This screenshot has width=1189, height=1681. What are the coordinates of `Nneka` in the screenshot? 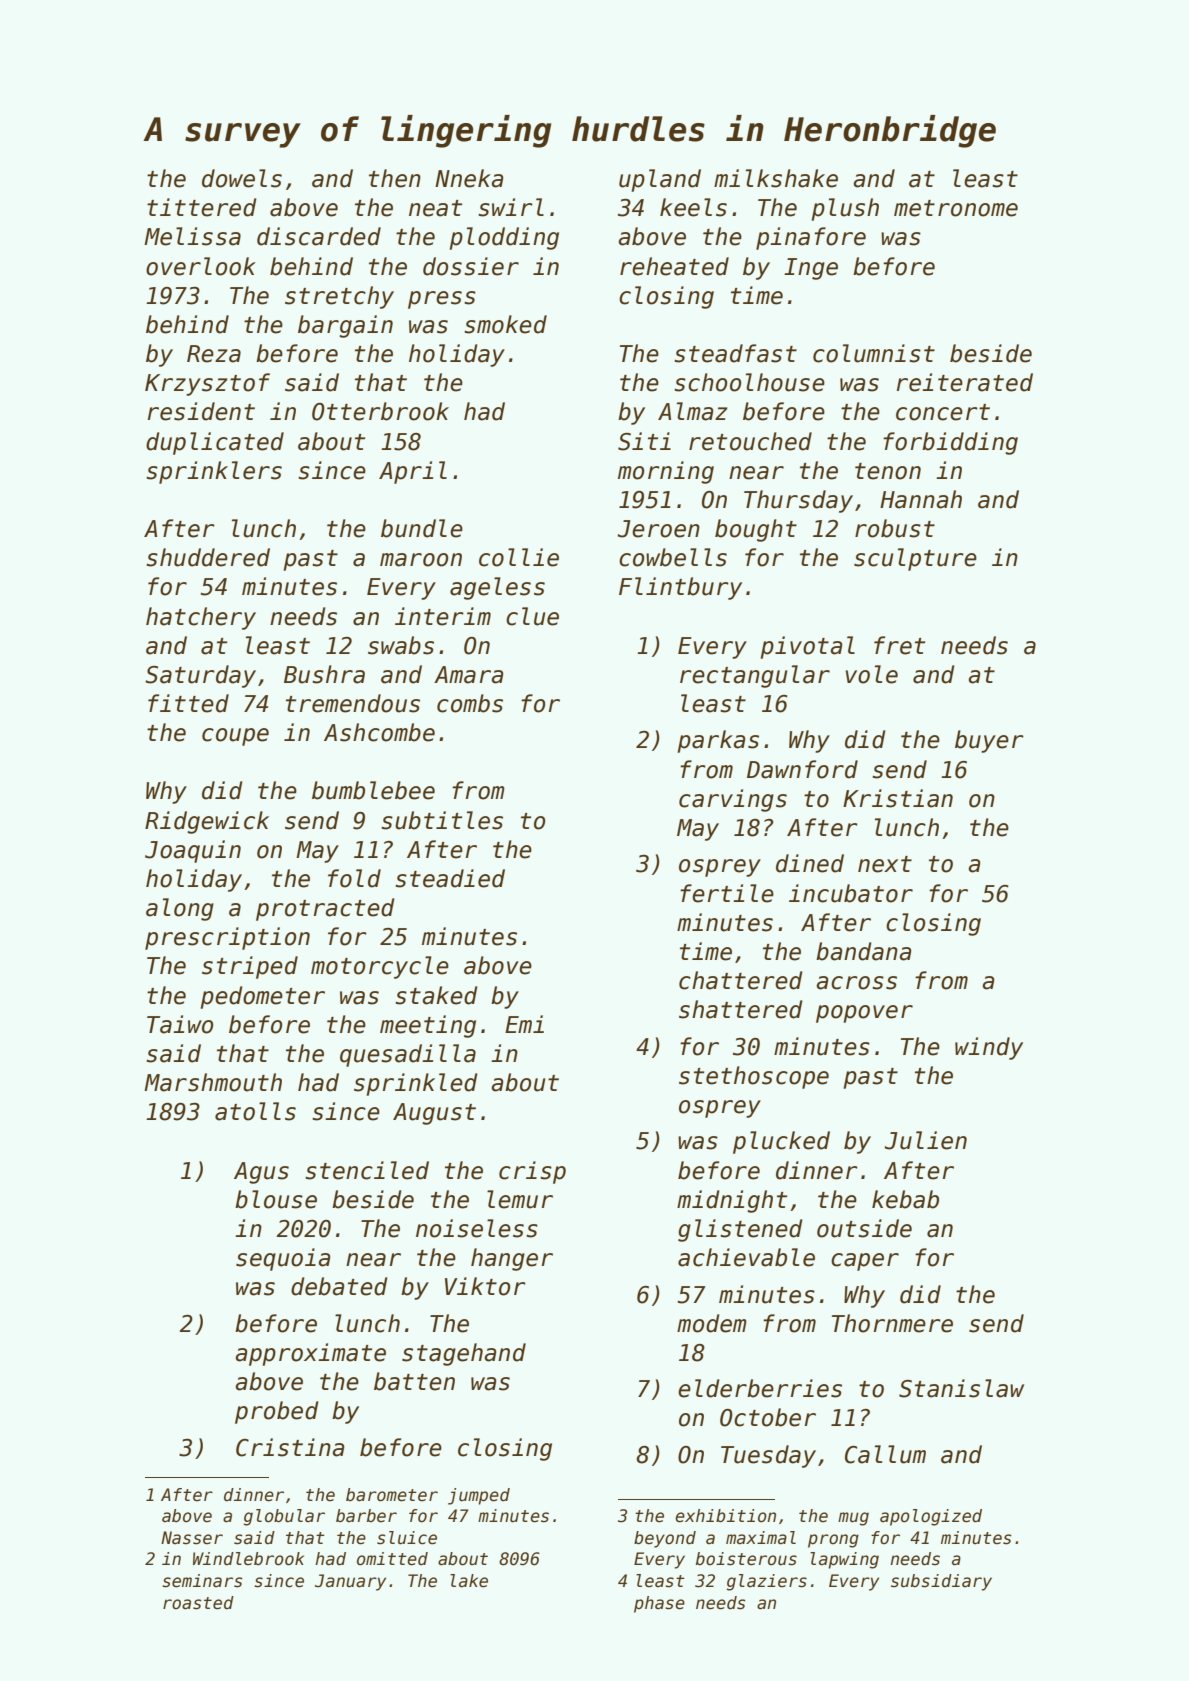 It's located at (469, 178).
